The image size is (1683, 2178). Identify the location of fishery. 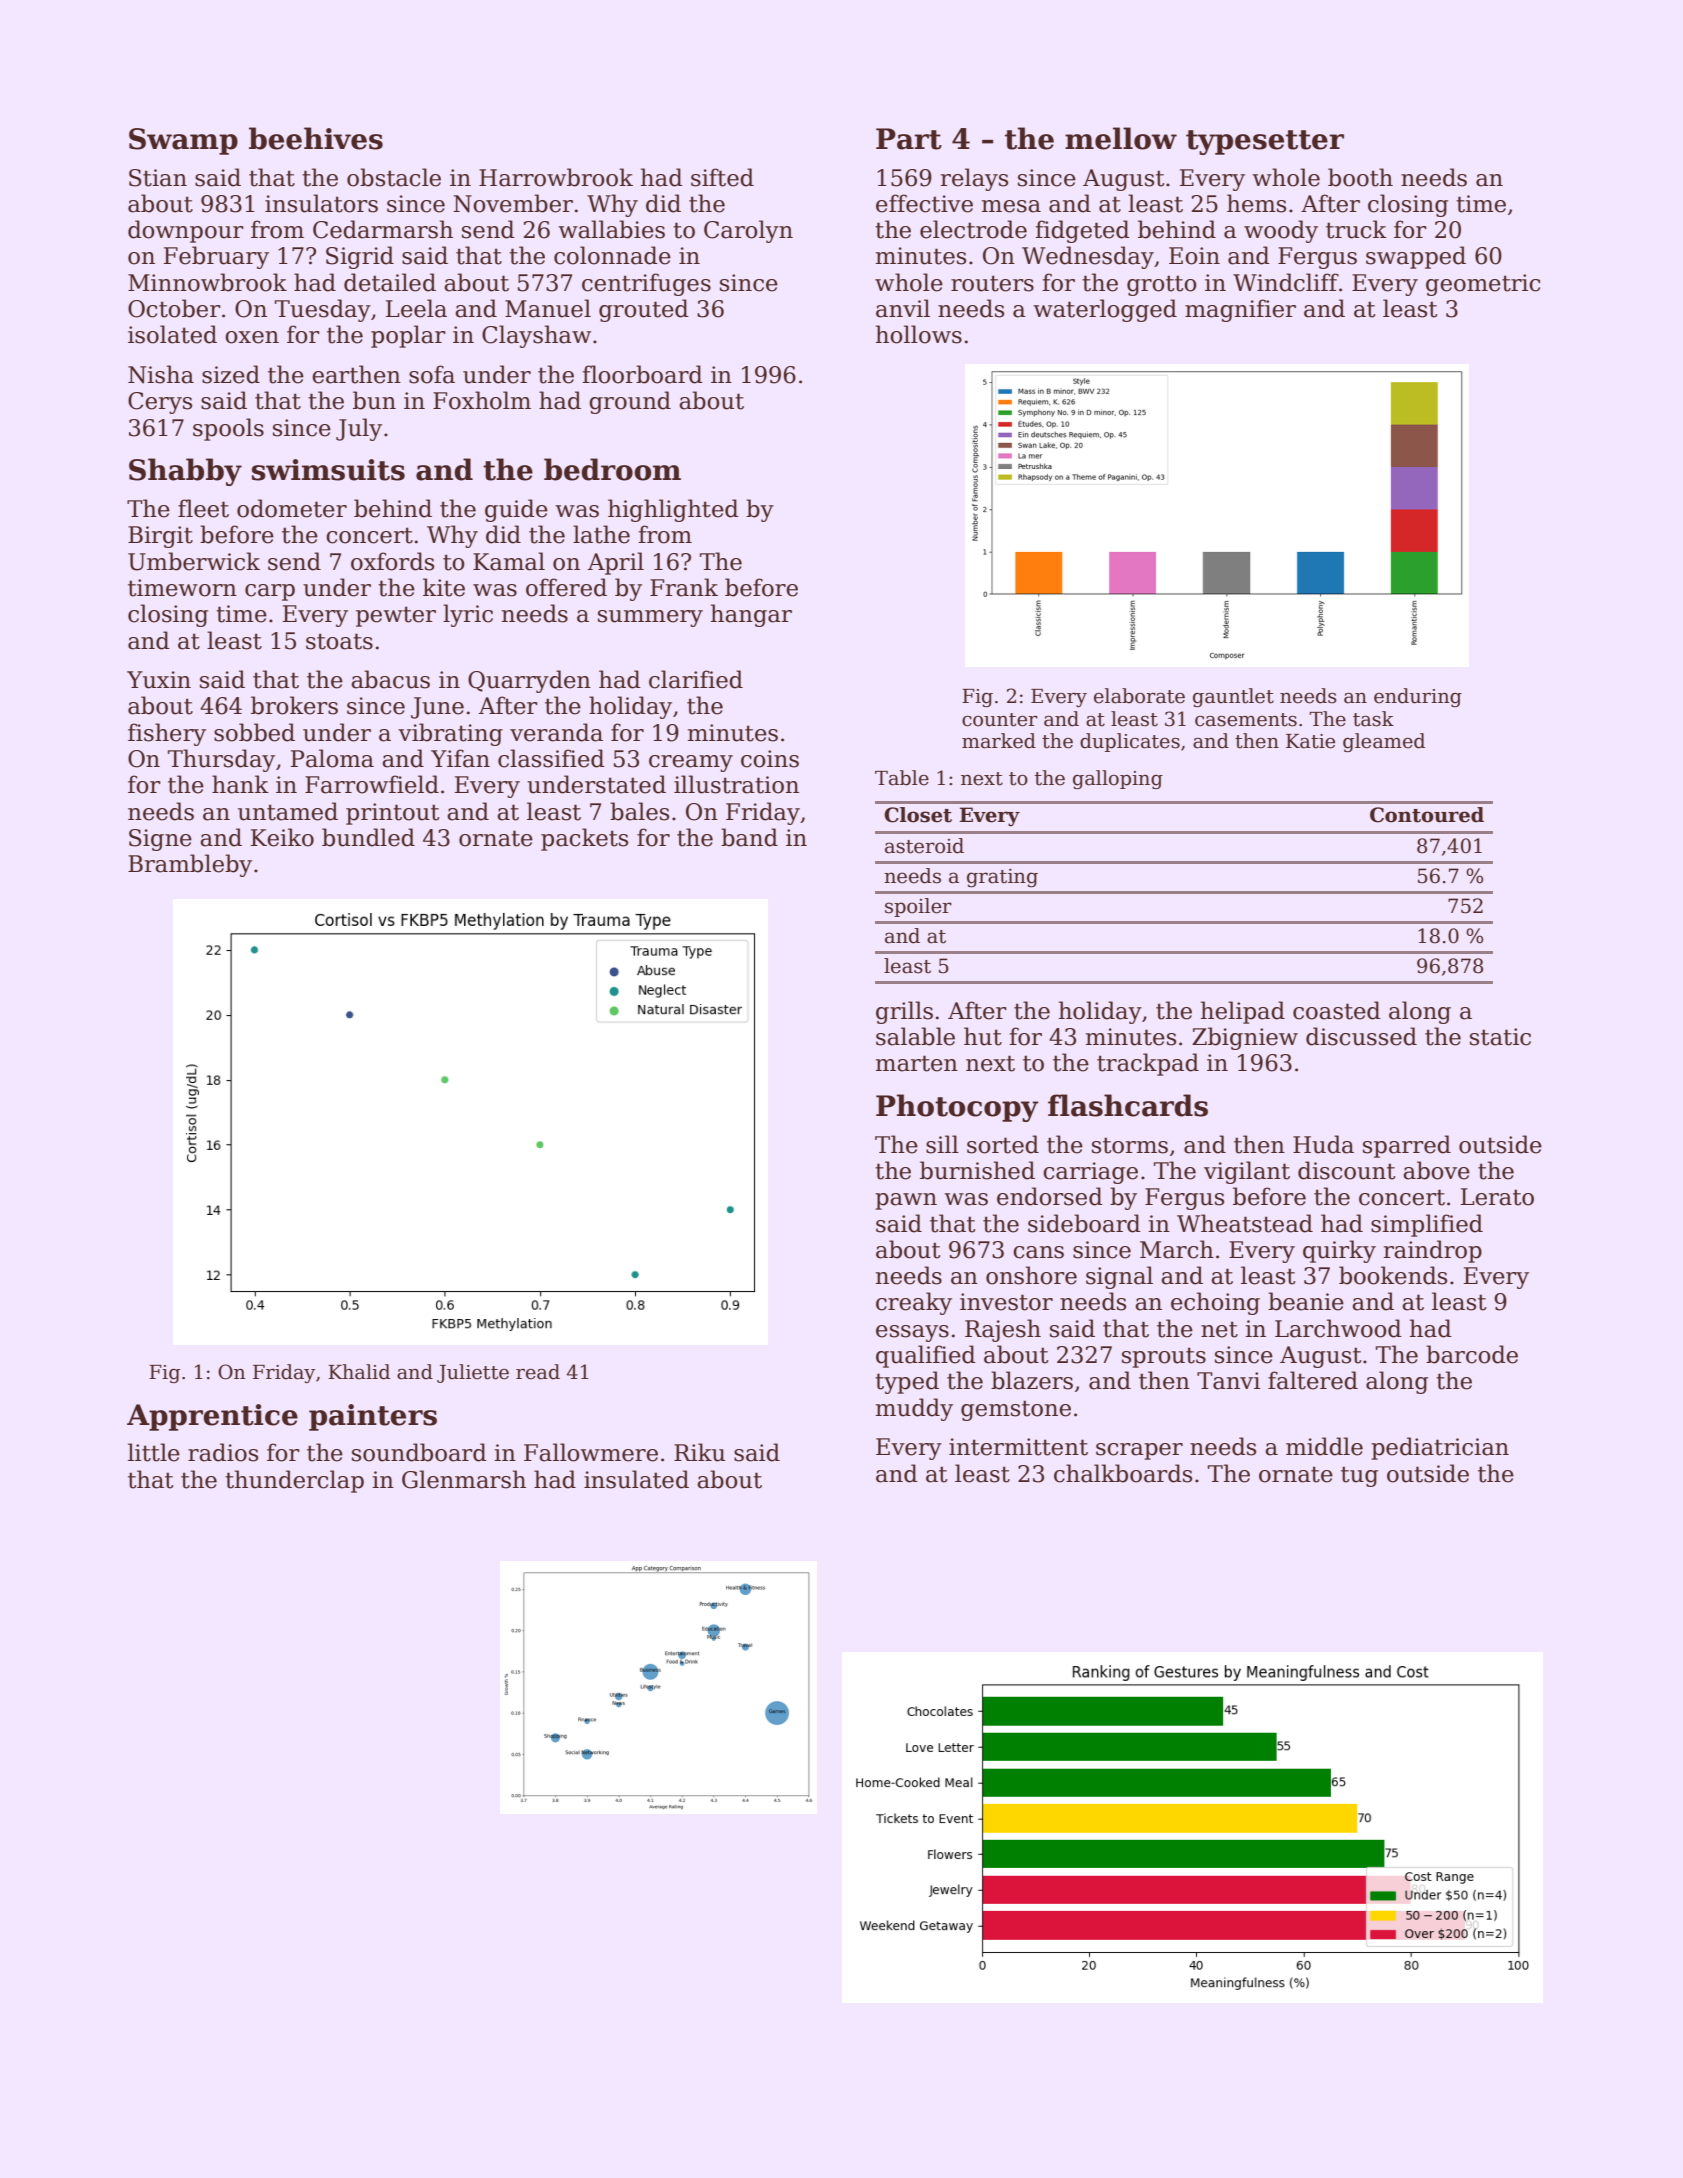
(167, 734).
